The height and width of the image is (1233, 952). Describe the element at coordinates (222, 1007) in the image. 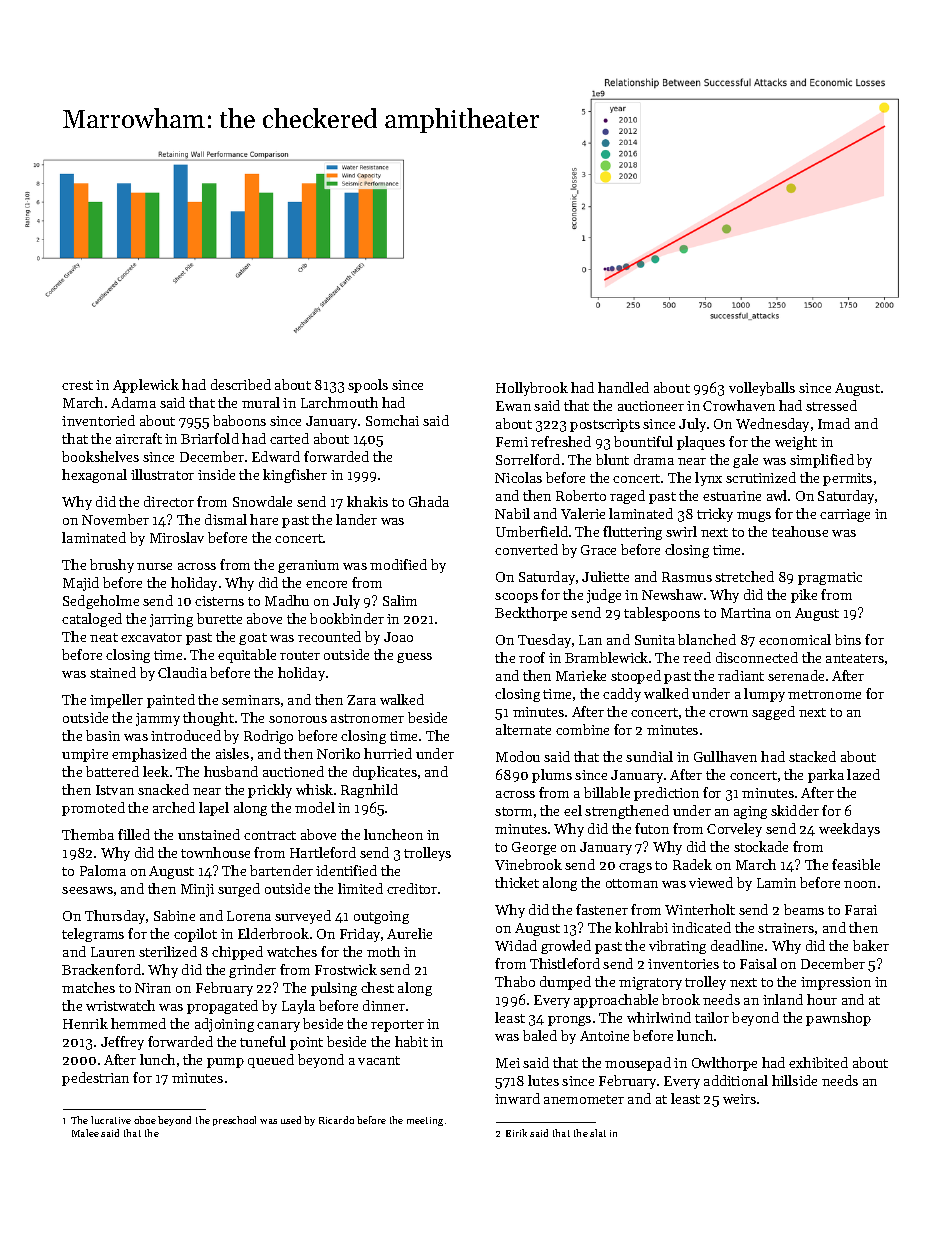

I see `propagated` at that location.
